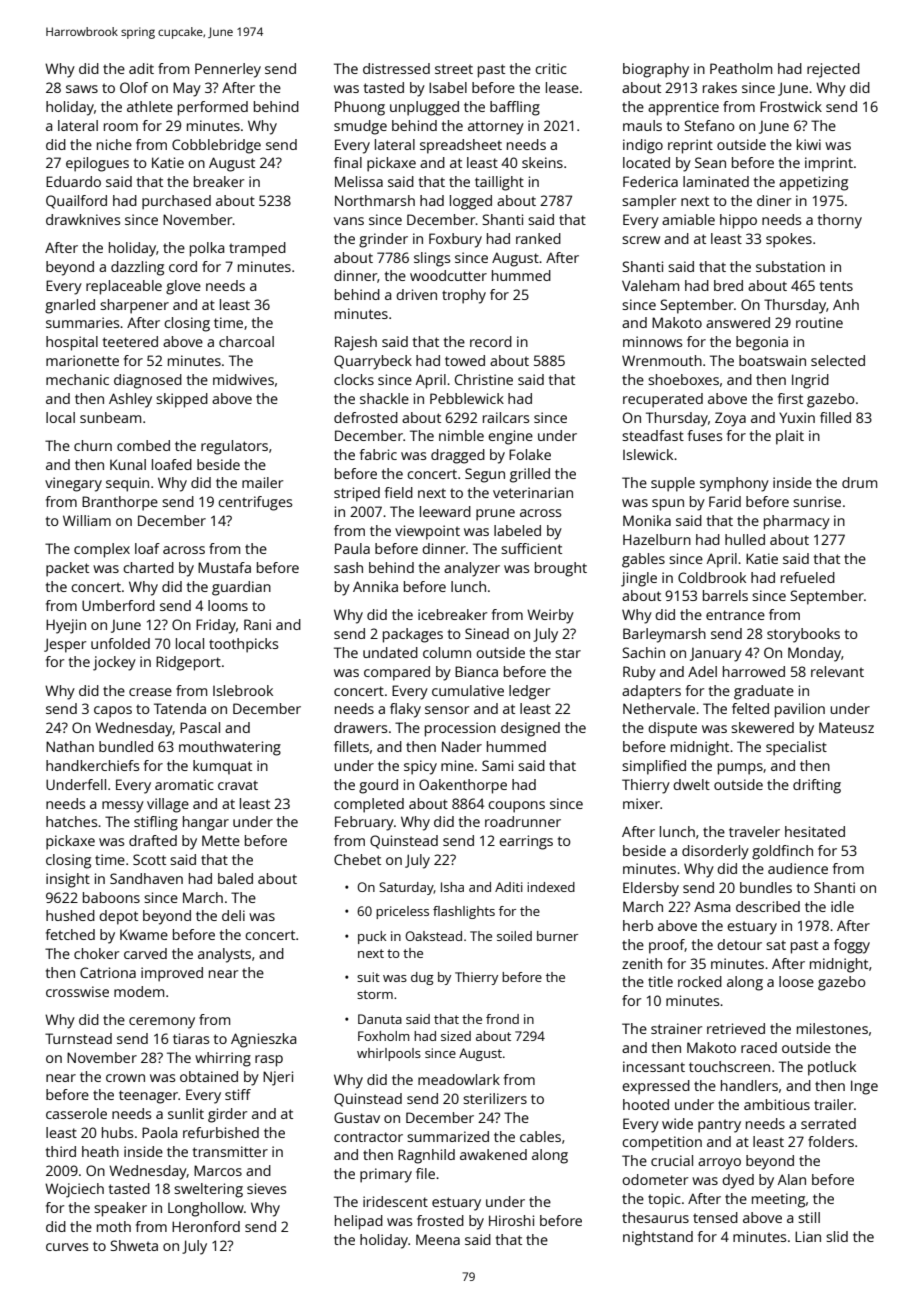 Image resolution: width=924 pixels, height=1308 pixels. Describe the element at coordinates (61, 1151) in the page. I see `third` at that location.
